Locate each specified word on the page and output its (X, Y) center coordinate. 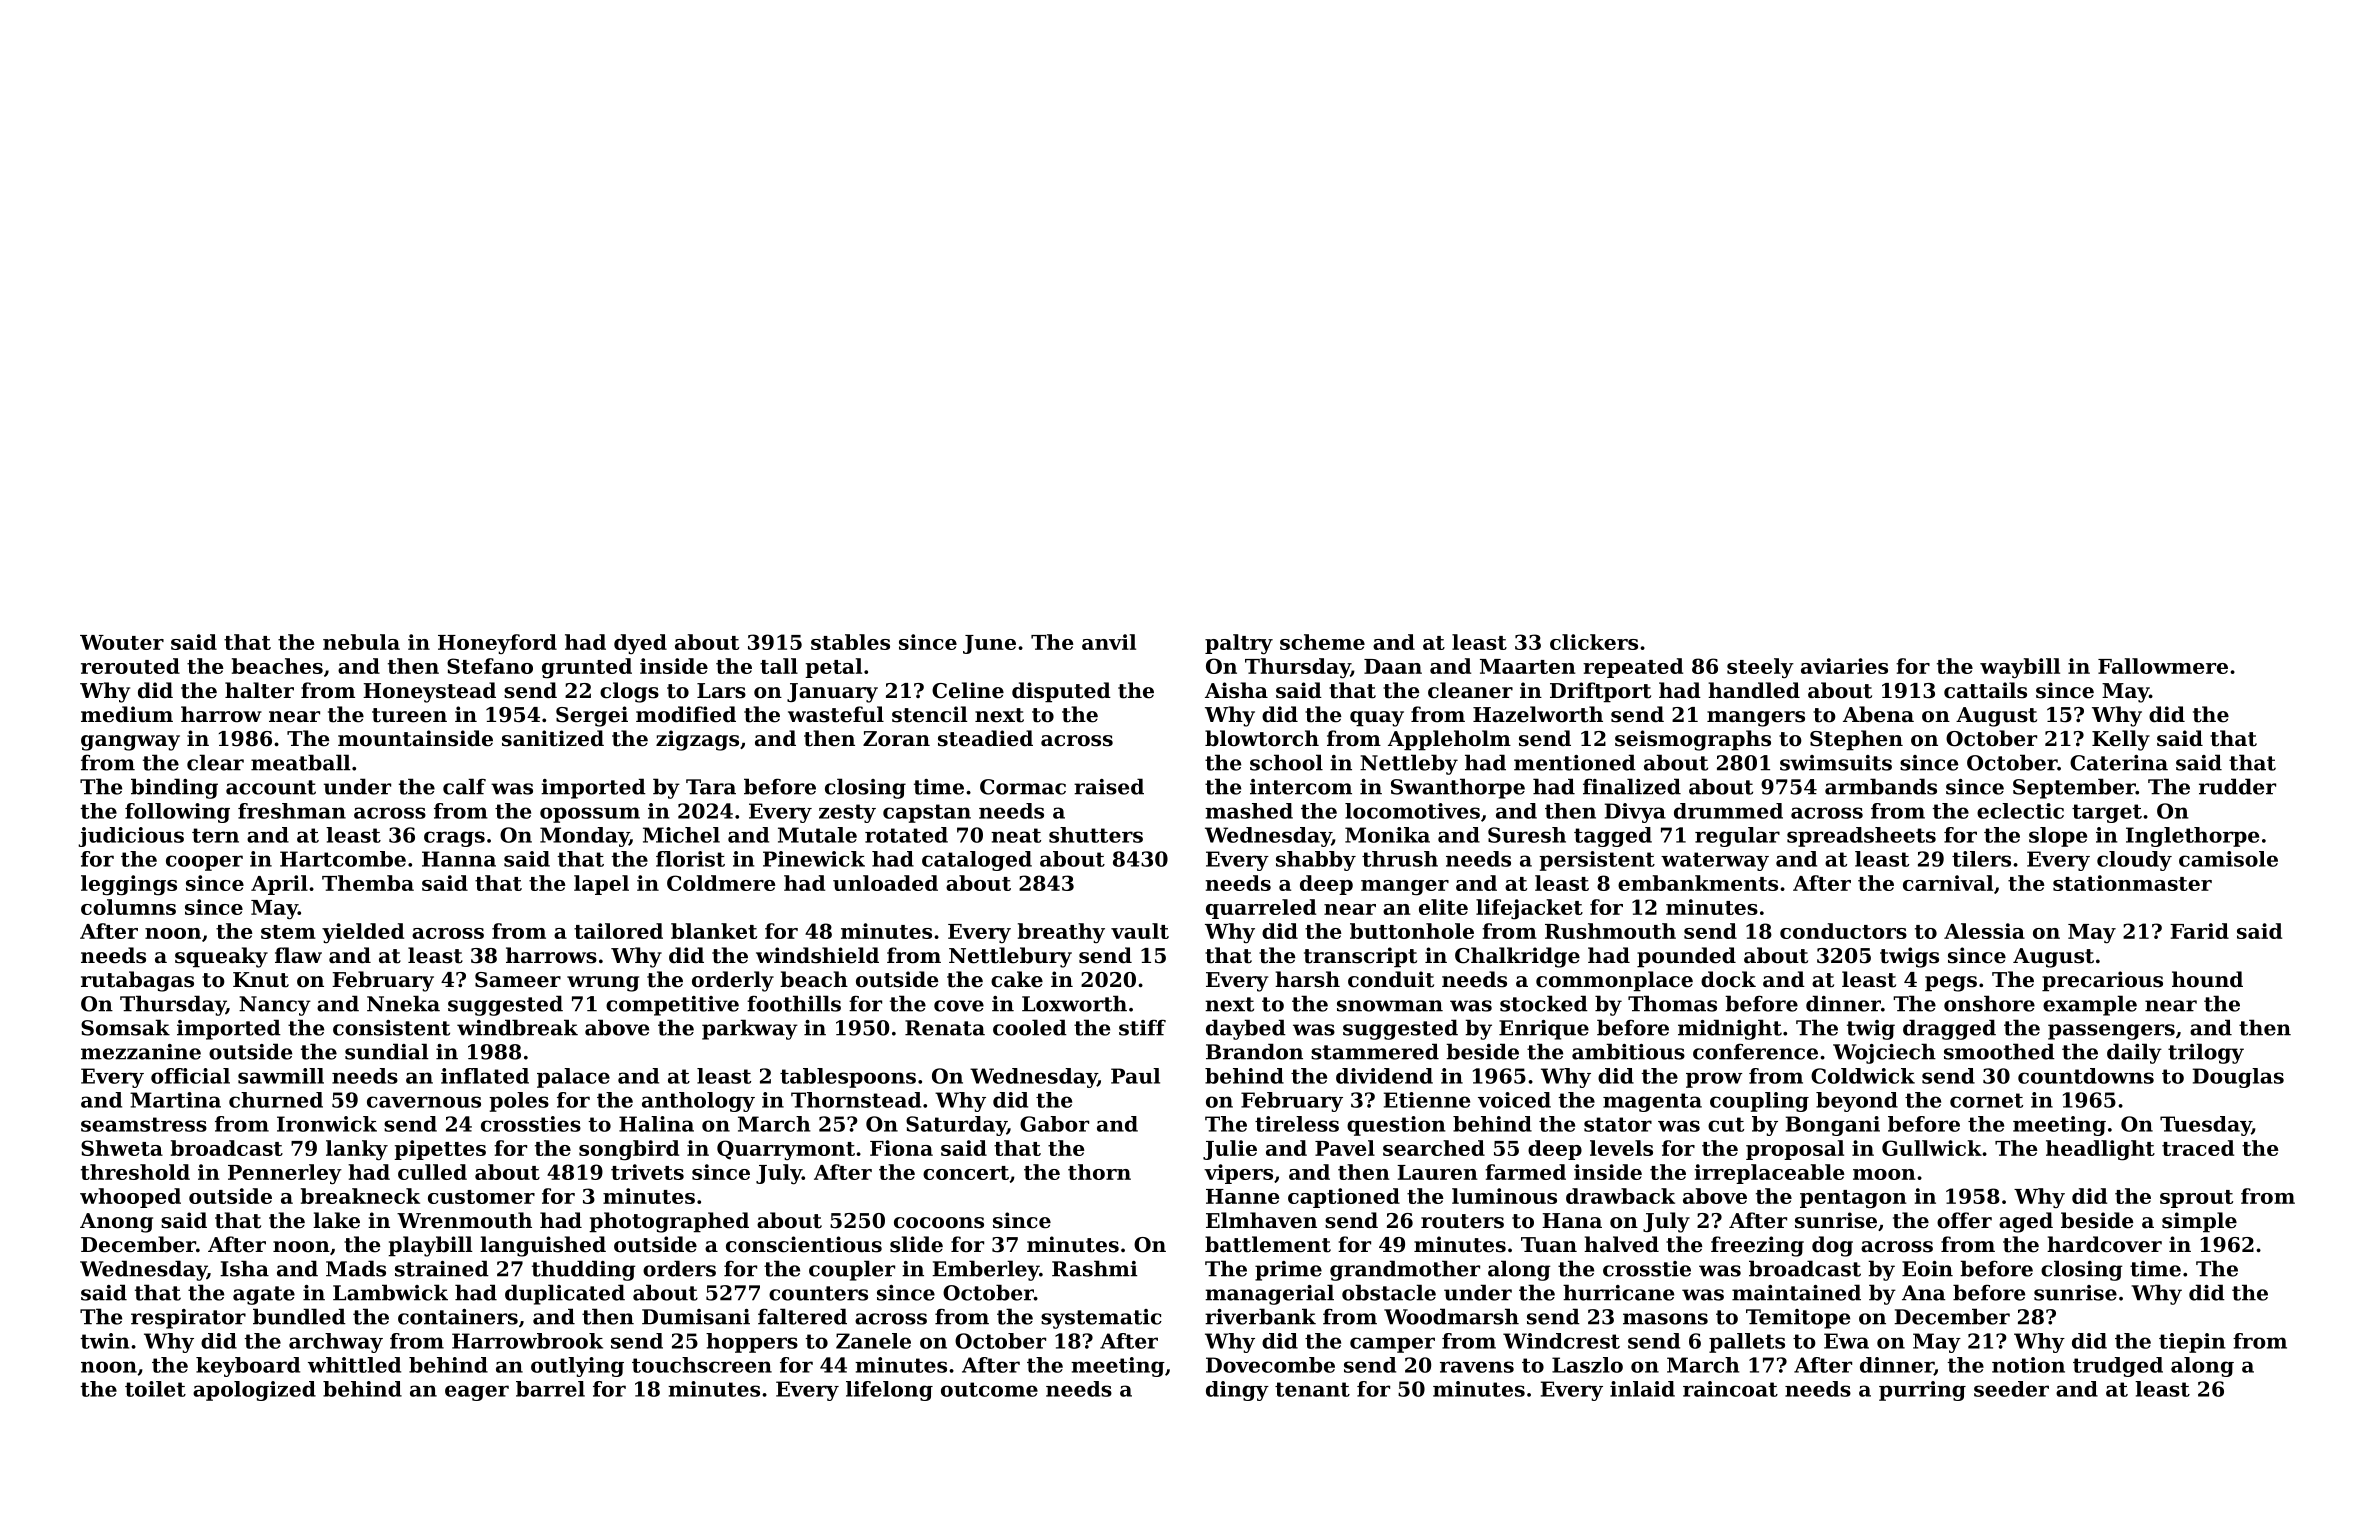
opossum (590, 815)
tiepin (2192, 1343)
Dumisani (696, 1317)
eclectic (2020, 811)
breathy (1061, 933)
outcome (989, 1389)
